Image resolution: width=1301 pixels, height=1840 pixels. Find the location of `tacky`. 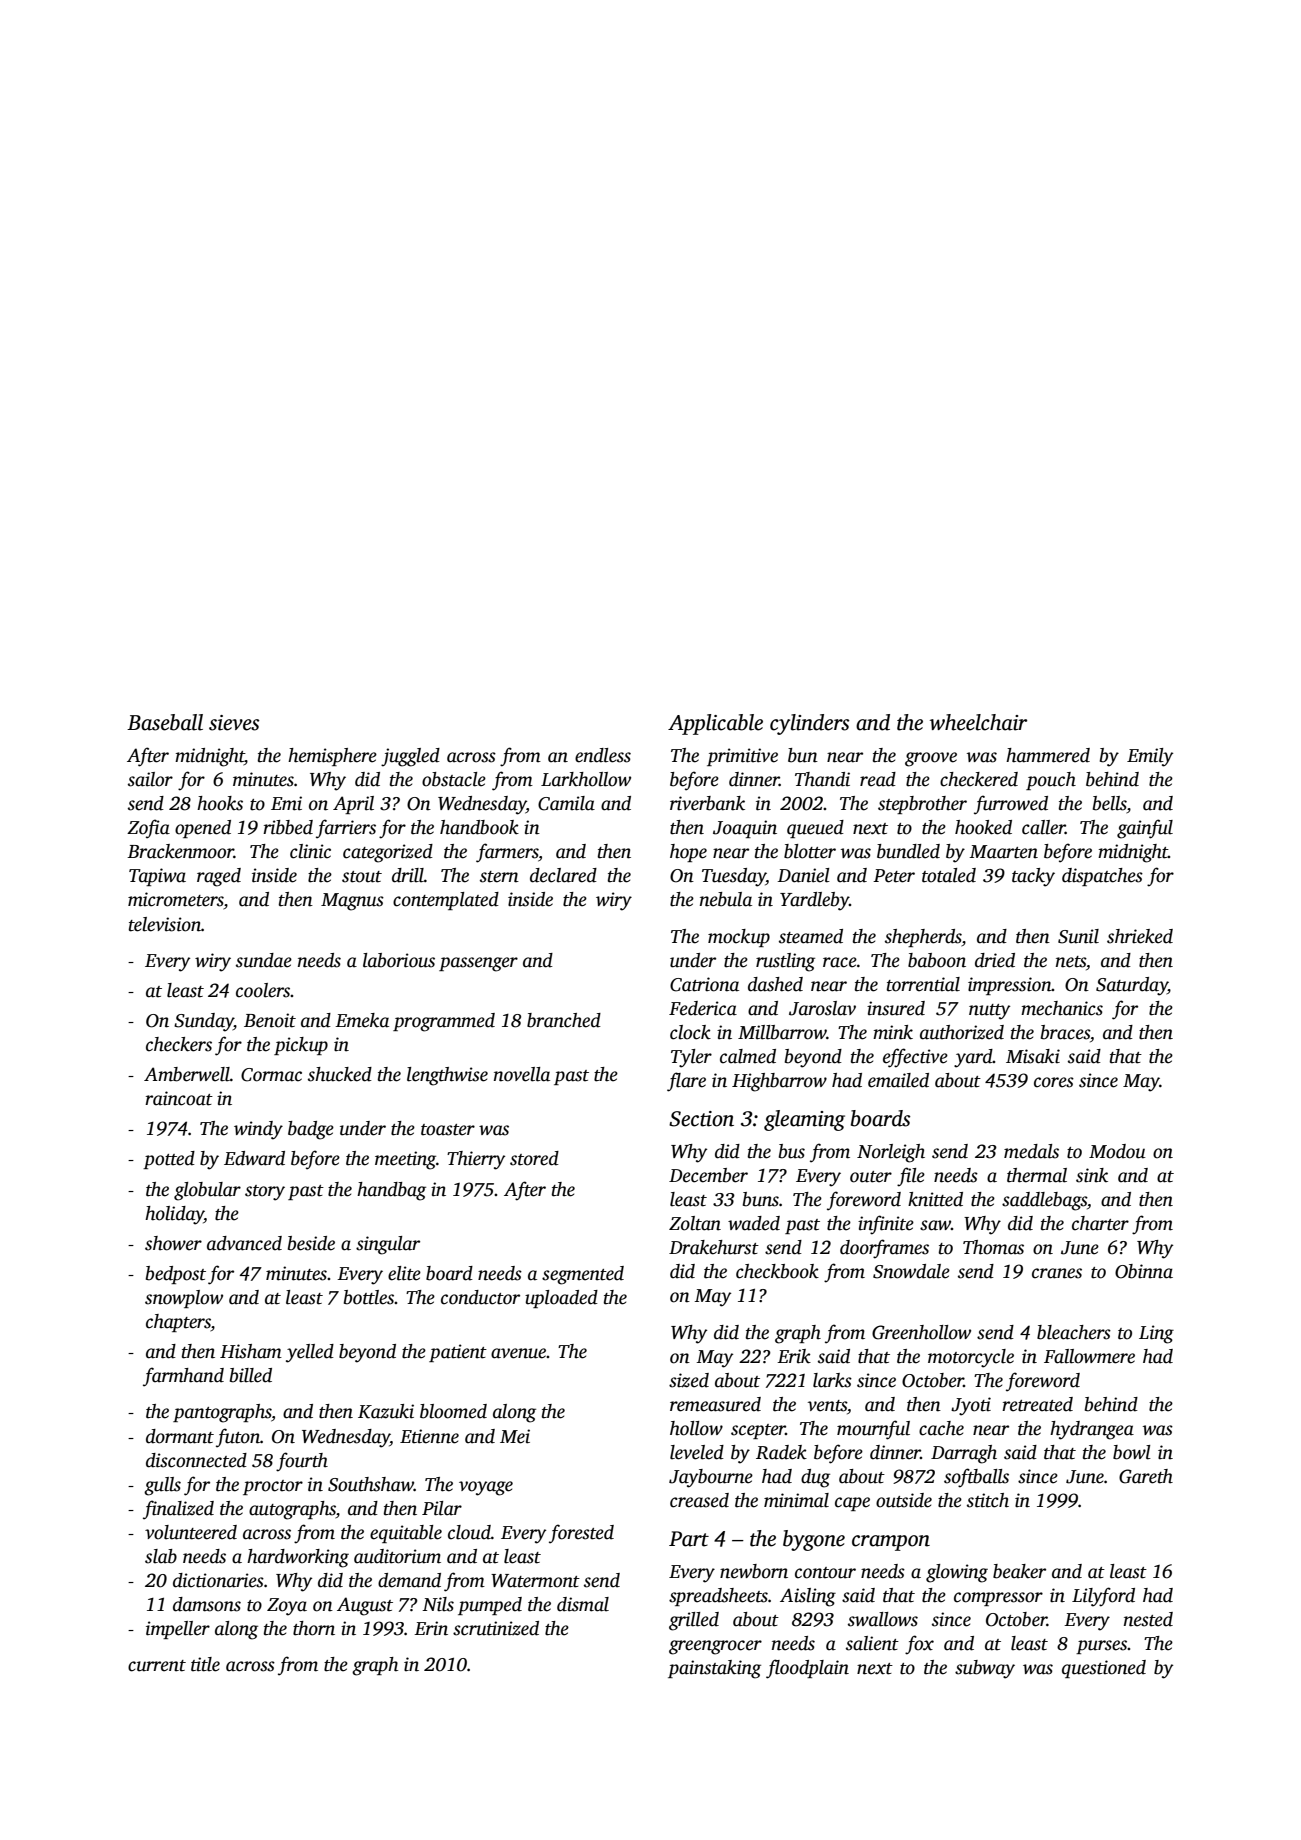

tacky is located at coordinates (1033, 877).
